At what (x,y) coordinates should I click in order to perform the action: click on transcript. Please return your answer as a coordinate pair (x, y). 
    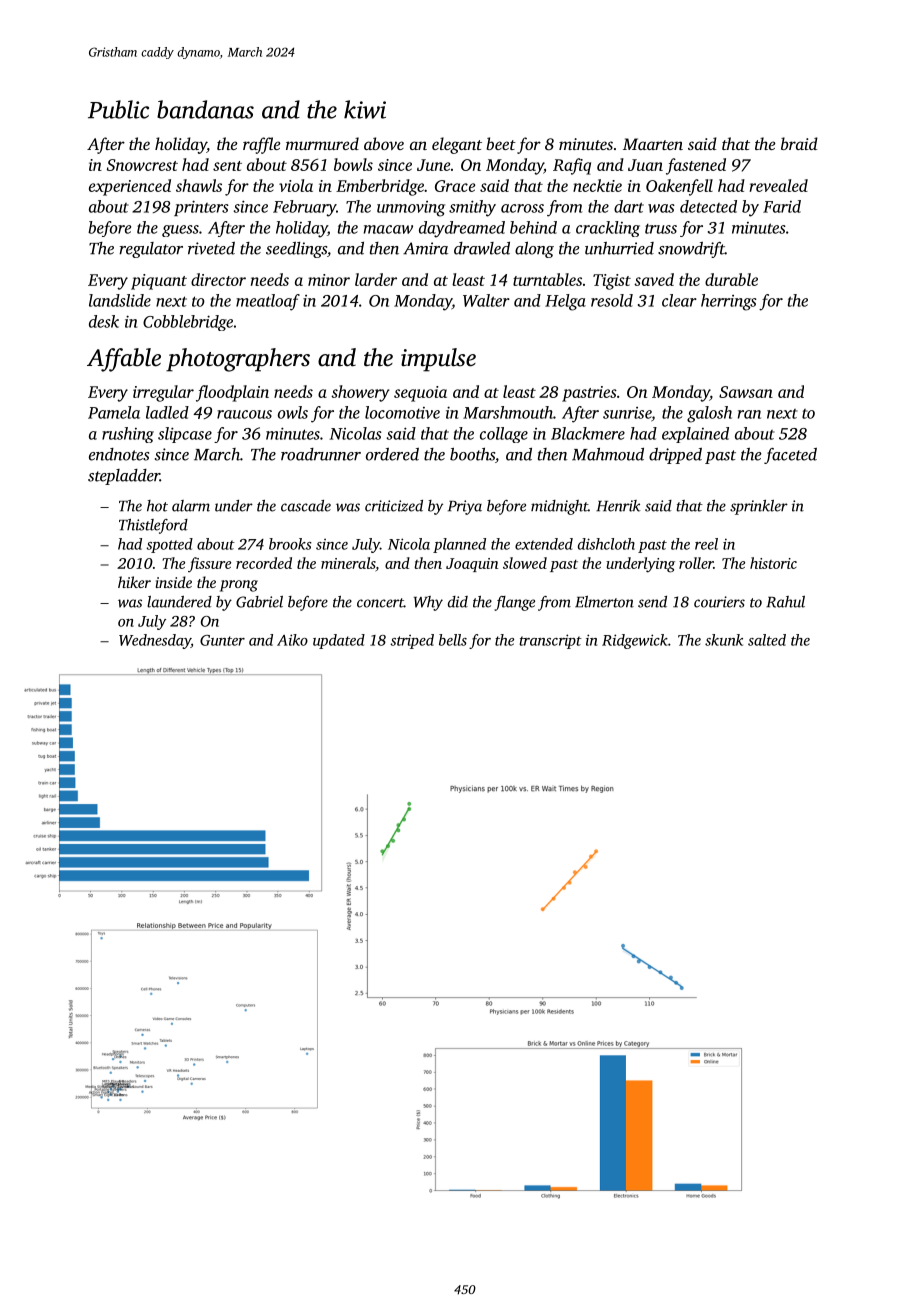
    Looking at the image, I should click on (550, 641).
